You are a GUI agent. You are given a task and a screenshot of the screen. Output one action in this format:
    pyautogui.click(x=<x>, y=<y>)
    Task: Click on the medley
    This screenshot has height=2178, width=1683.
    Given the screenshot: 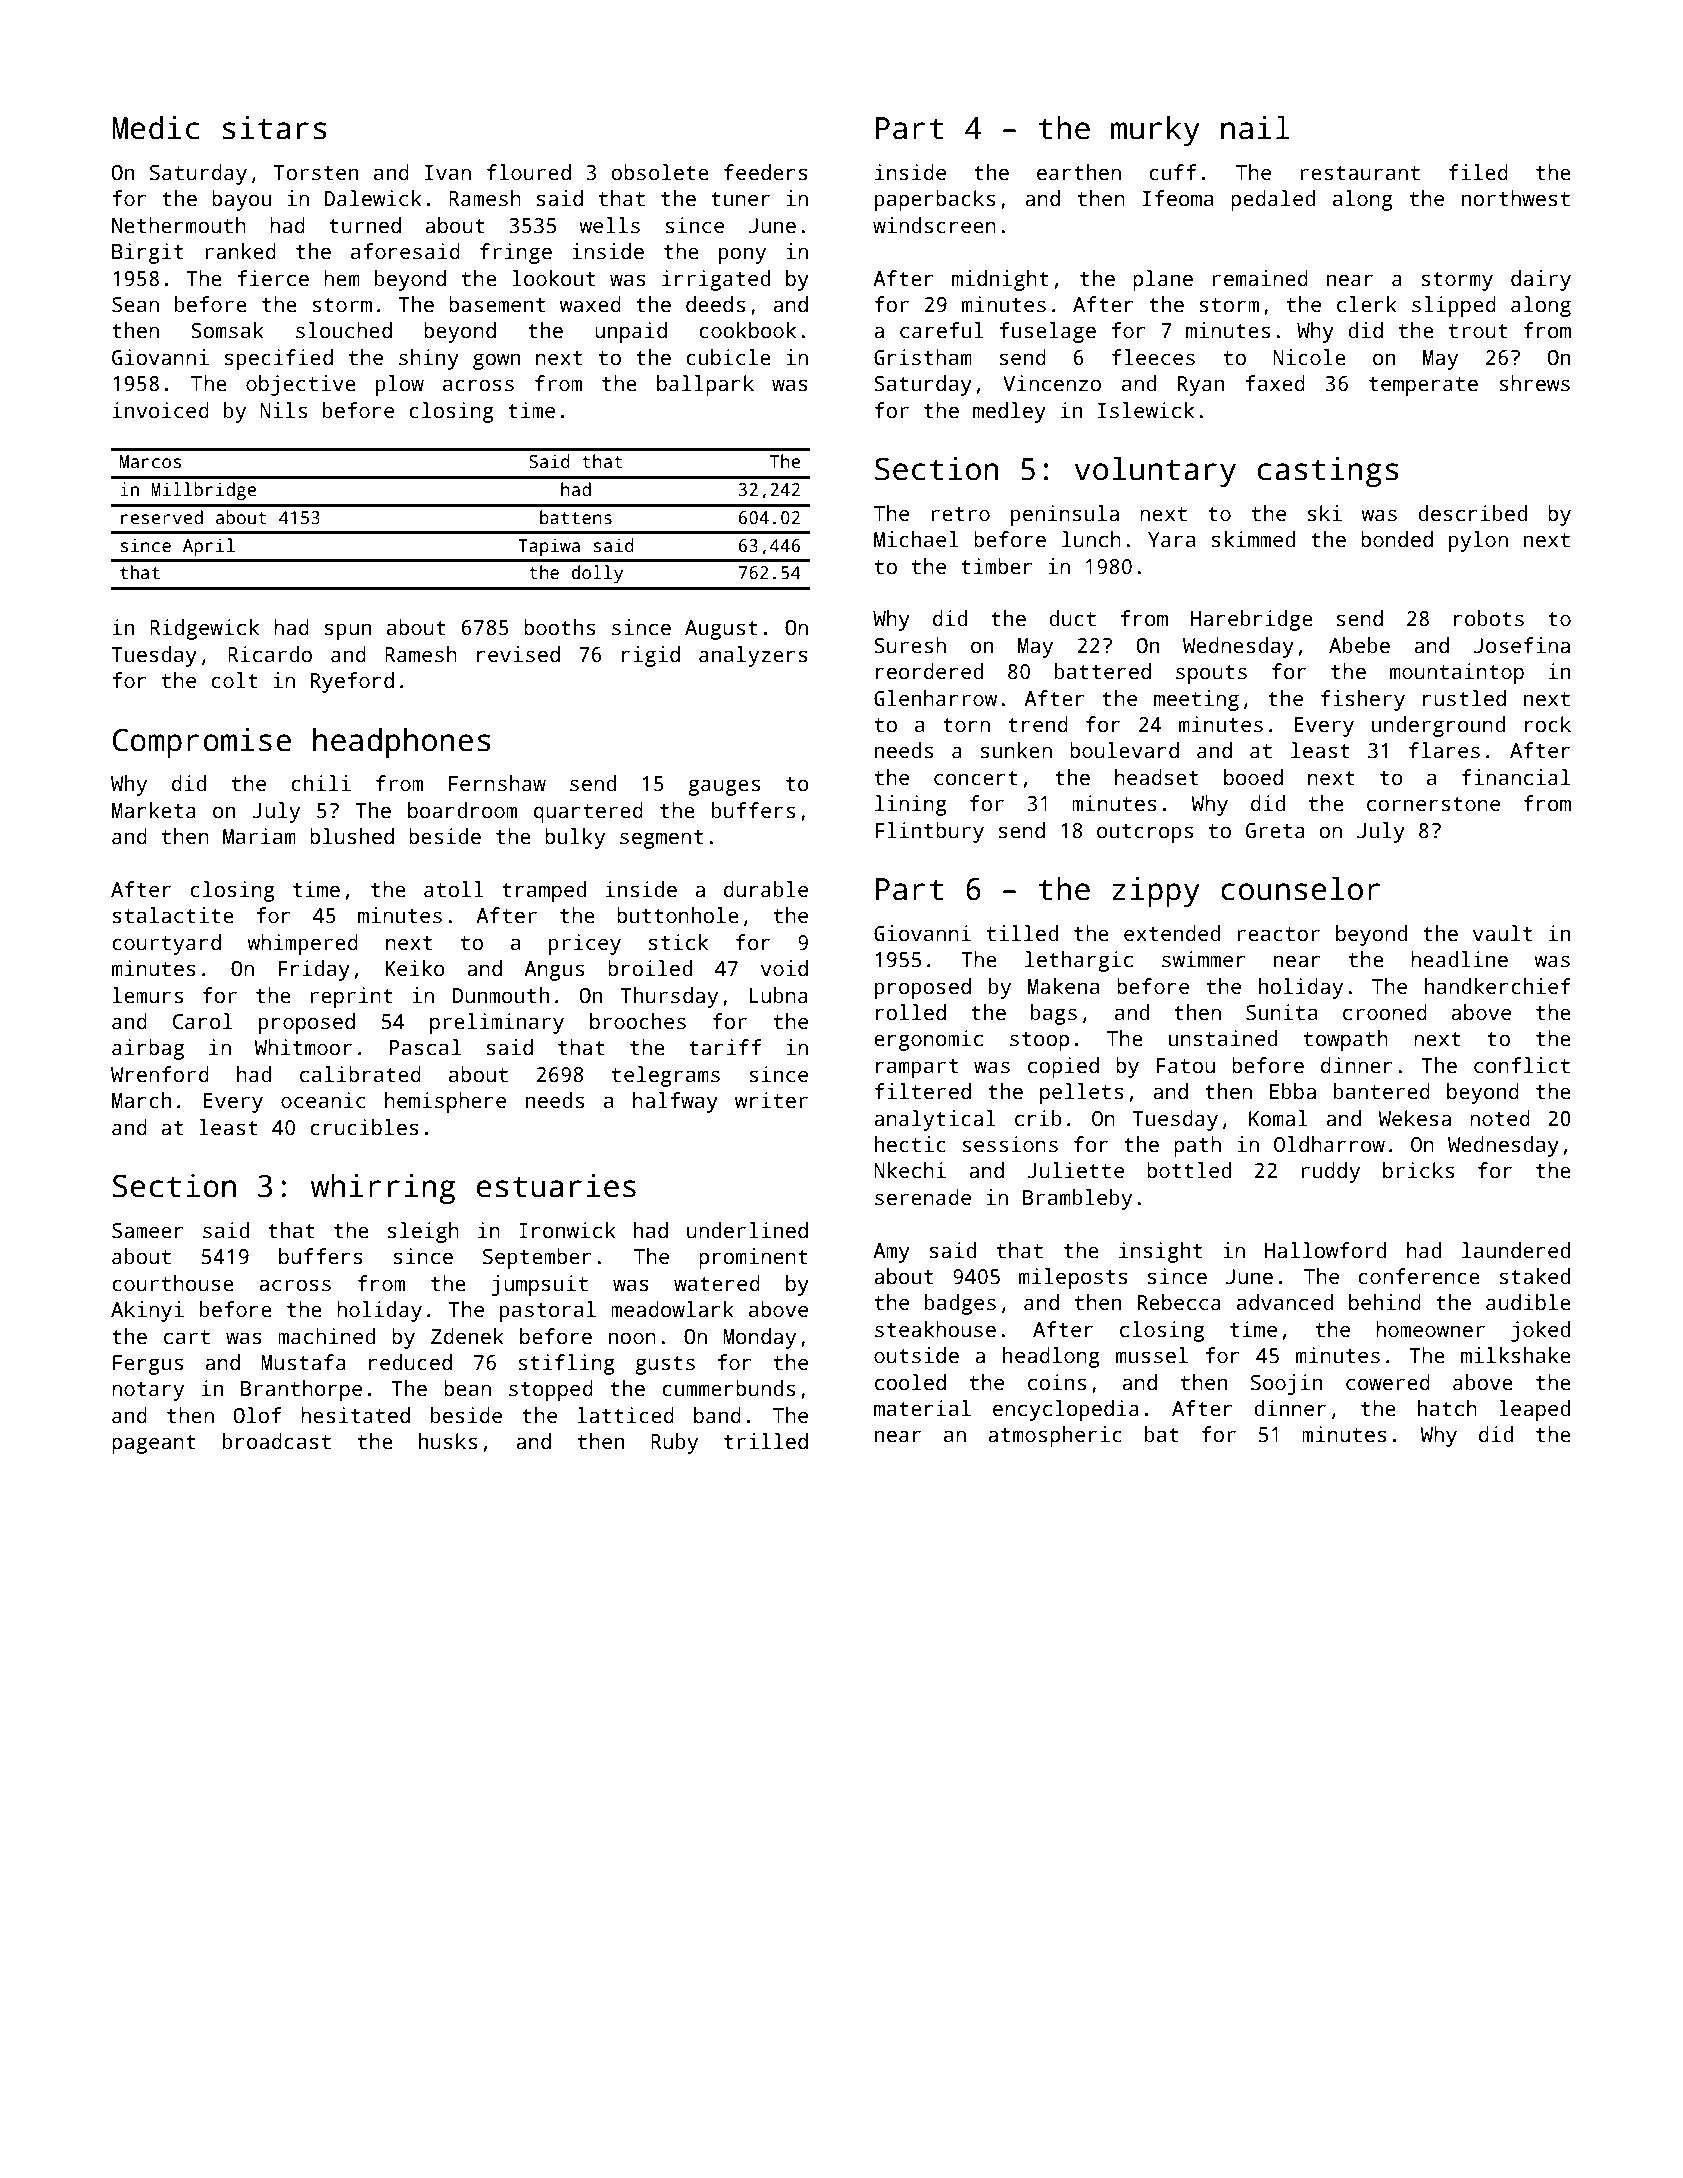 What is the action you would take?
    pyautogui.click(x=1009, y=412)
